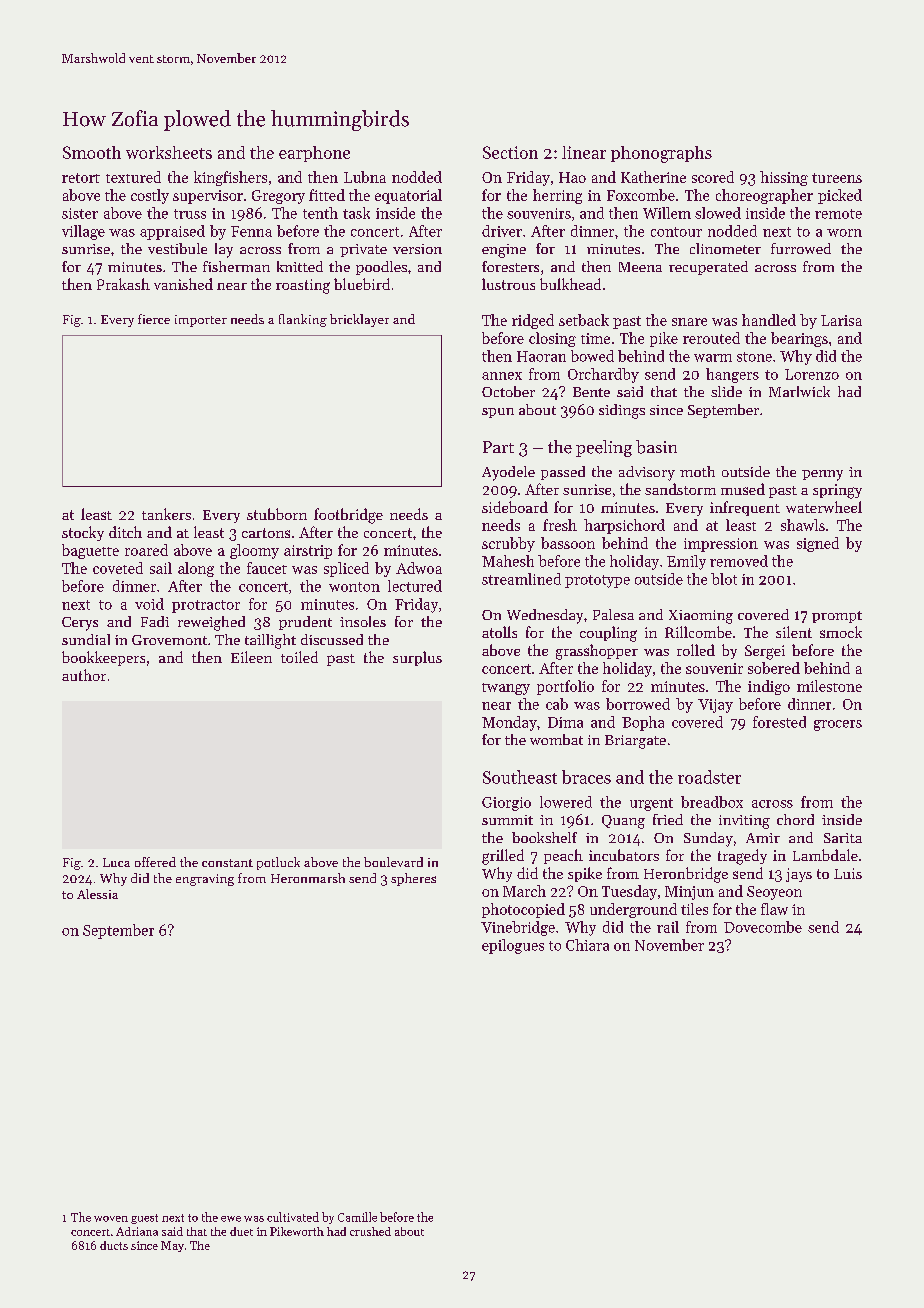 The height and width of the screenshot is (1308, 924). I want to click on May, so click(172, 1246).
